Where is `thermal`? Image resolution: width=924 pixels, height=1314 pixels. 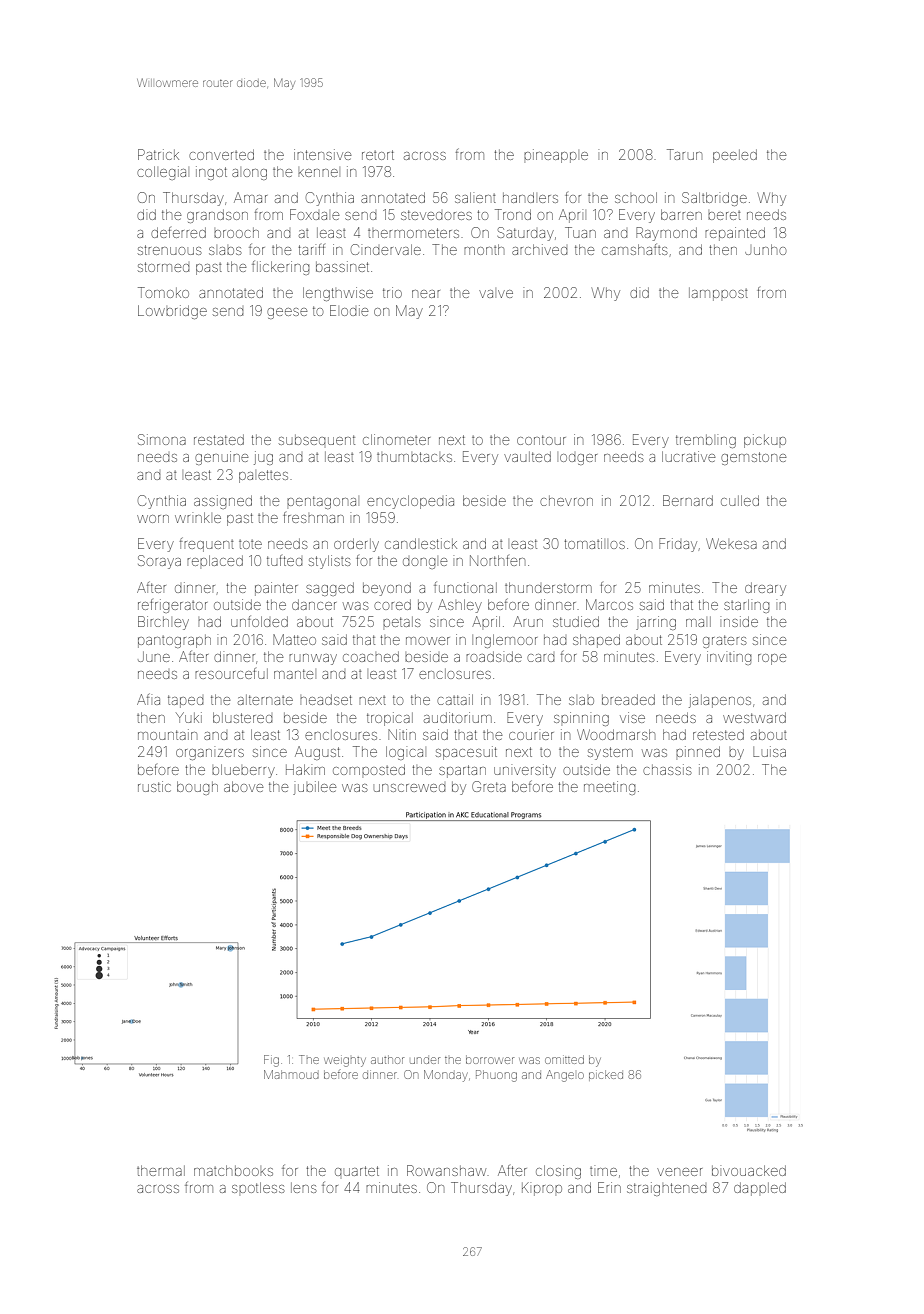 thermal is located at coordinates (161, 1170).
